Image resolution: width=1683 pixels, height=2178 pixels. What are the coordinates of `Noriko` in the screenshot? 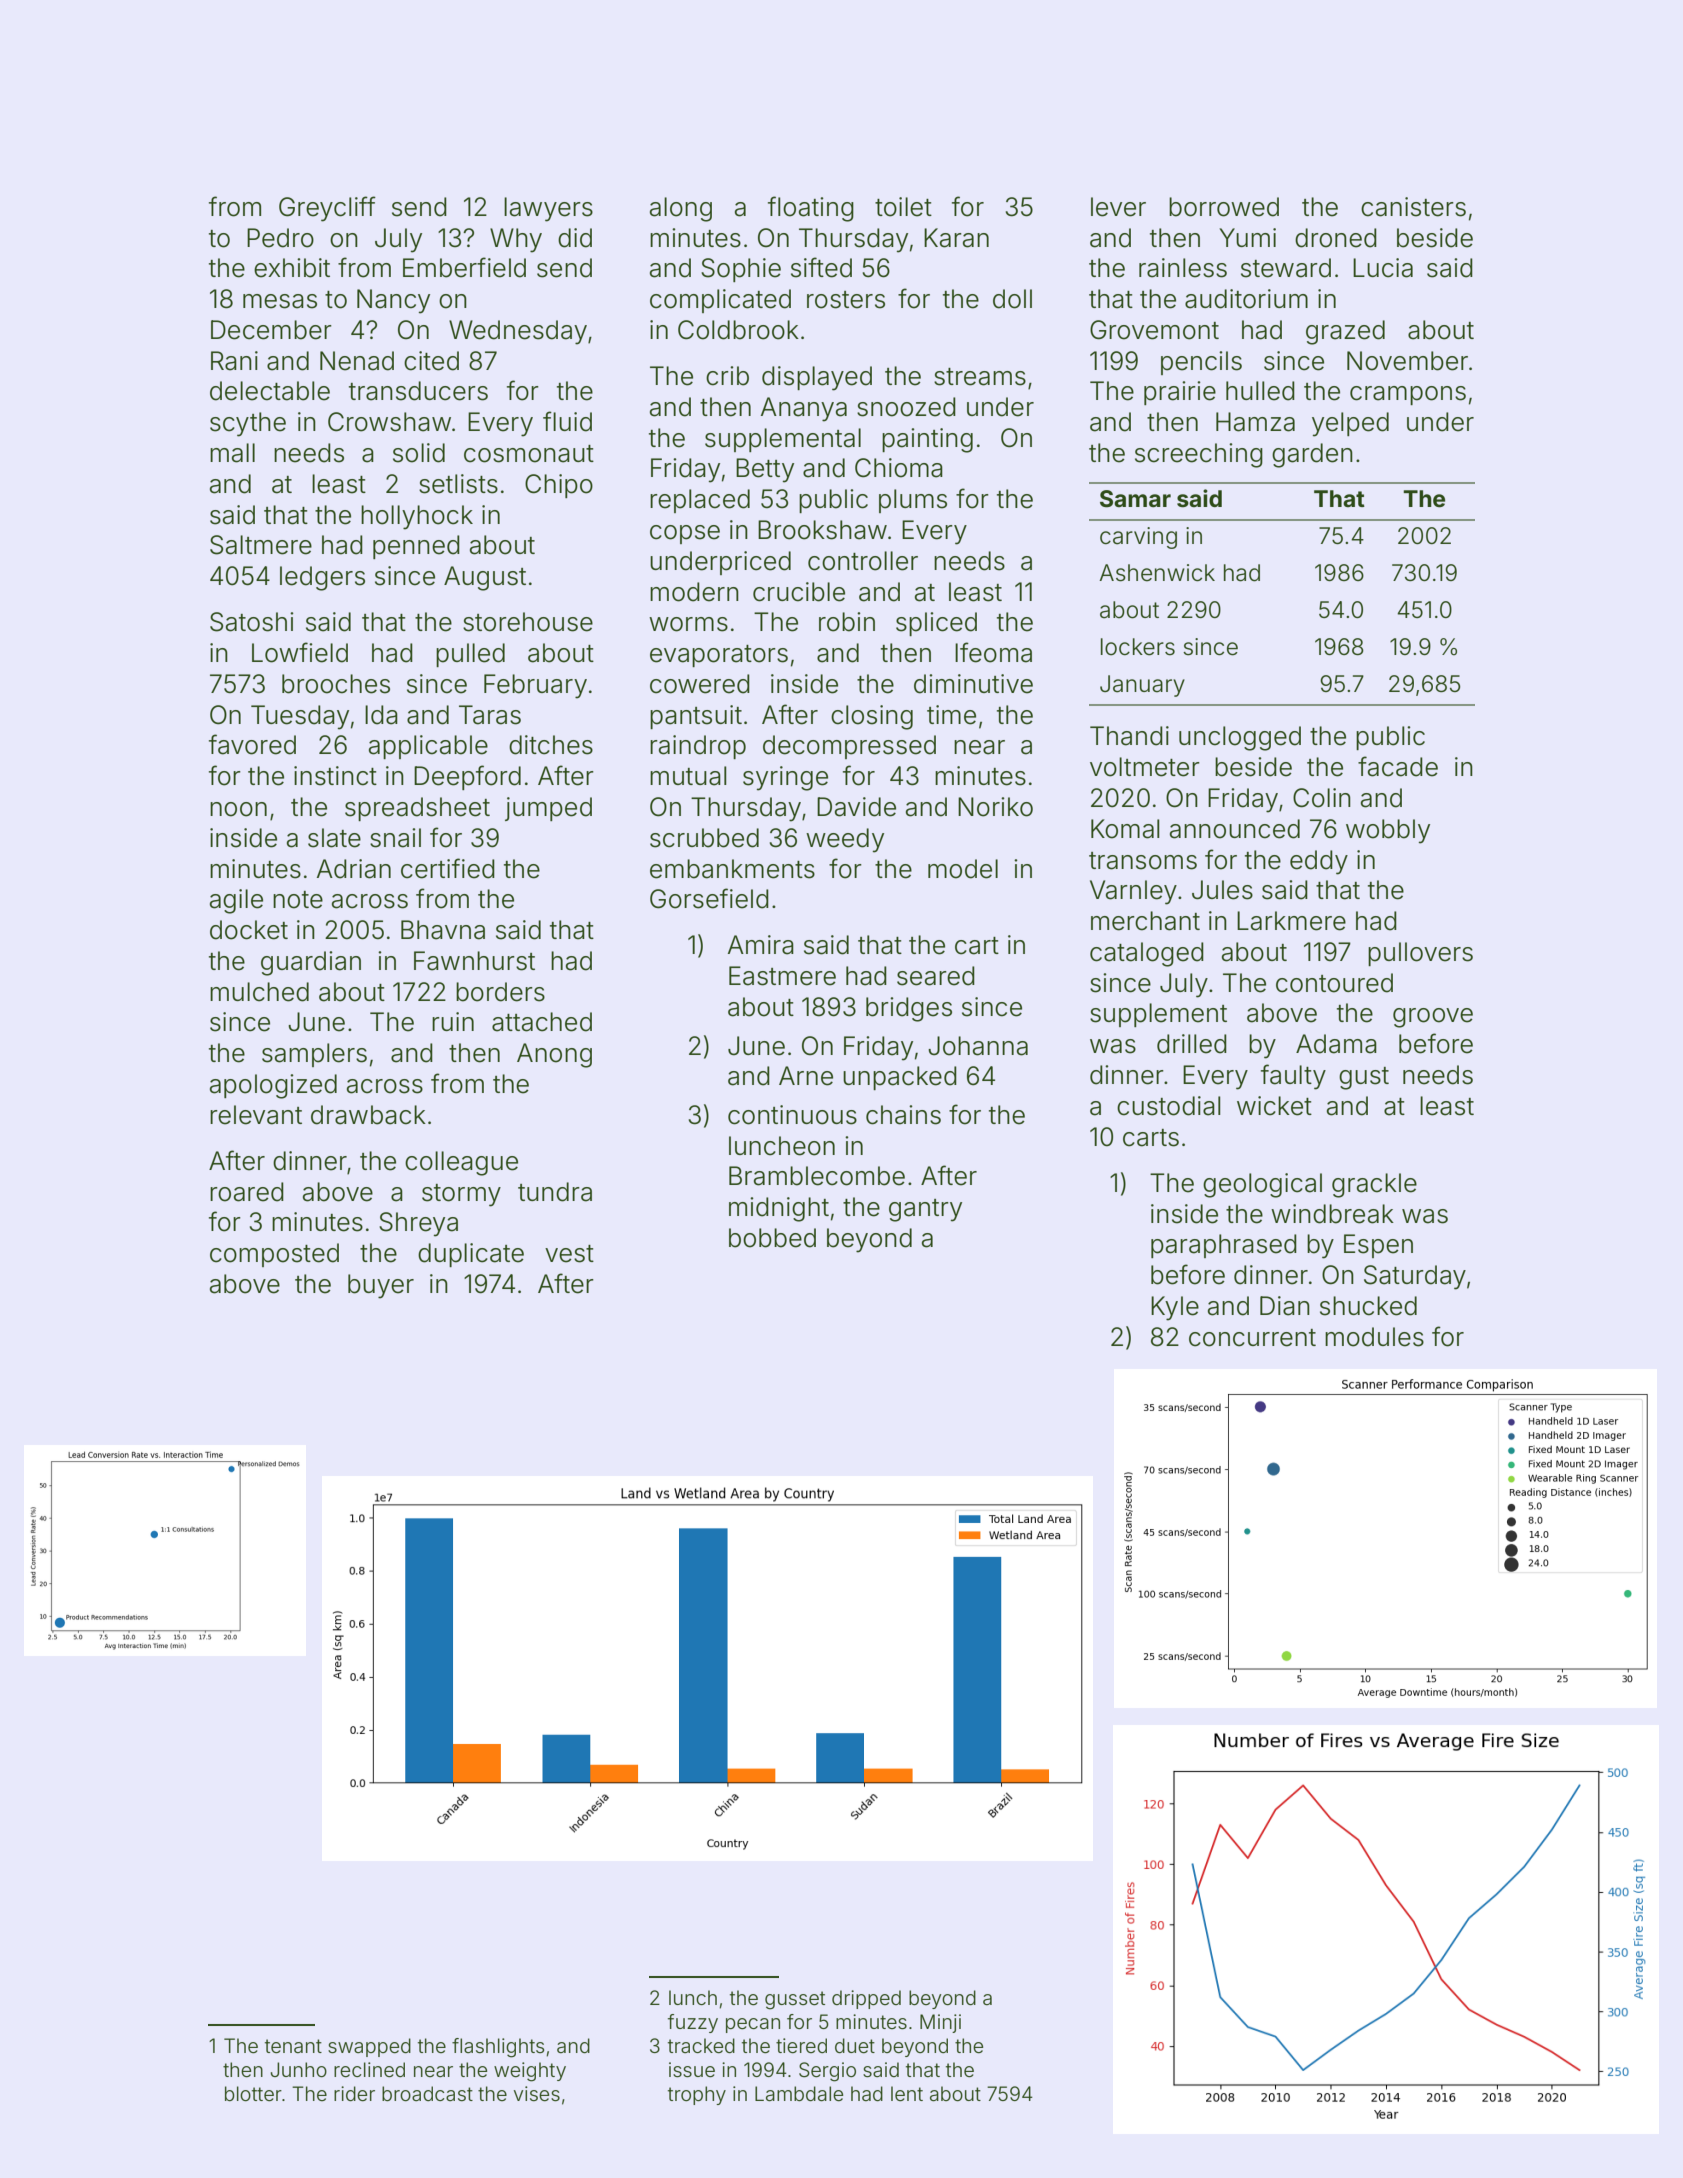 It's located at (995, 807).
